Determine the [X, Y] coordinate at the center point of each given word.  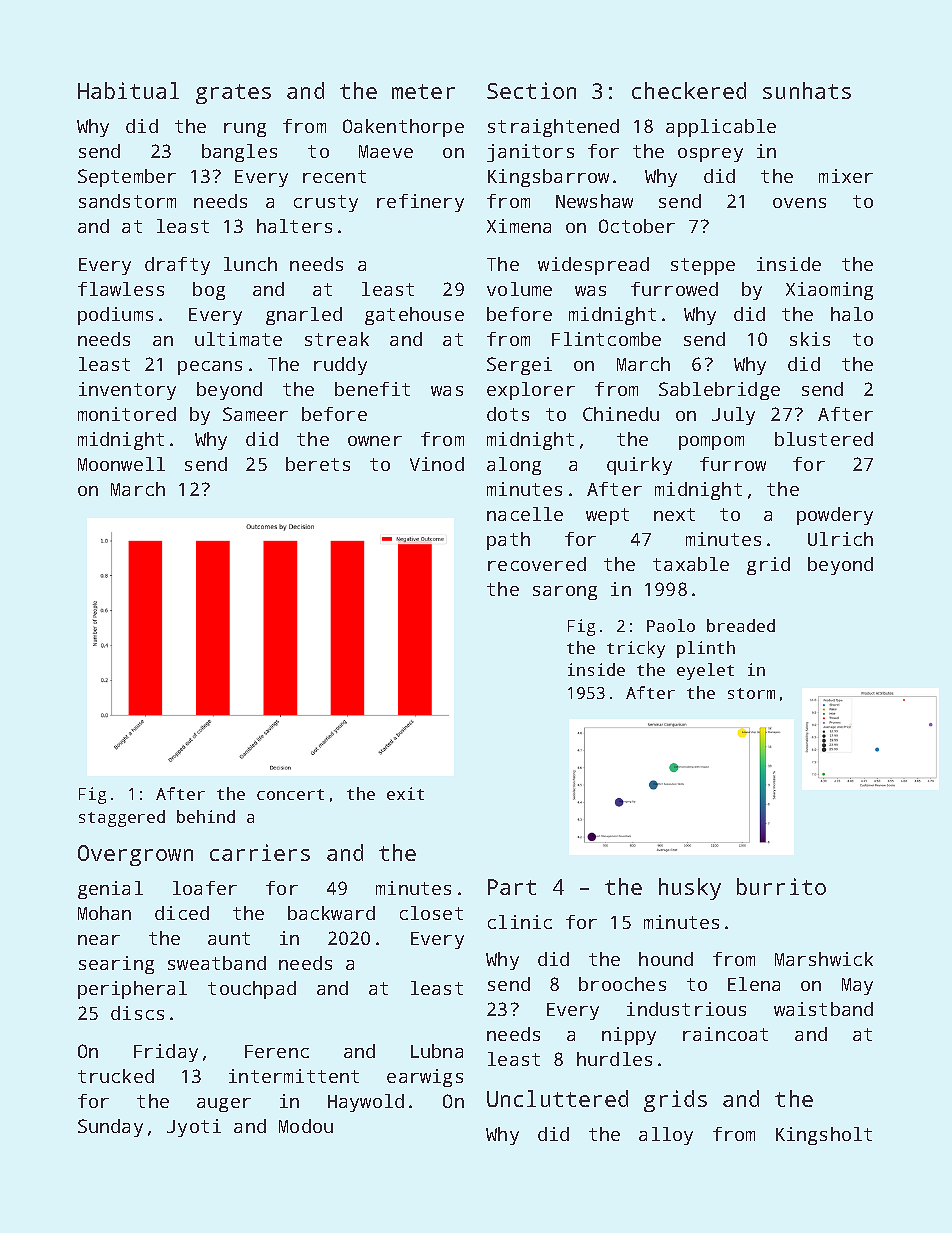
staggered [122, 818]
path [508, 541]
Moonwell [121, 464]
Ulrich [840, 539]
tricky [636, 649]
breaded [741, 625]
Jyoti [194, 1128]
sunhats [807, 90]
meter [423, 91]
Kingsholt [824, 1136]
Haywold [366, 1103]
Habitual [128, 90]
